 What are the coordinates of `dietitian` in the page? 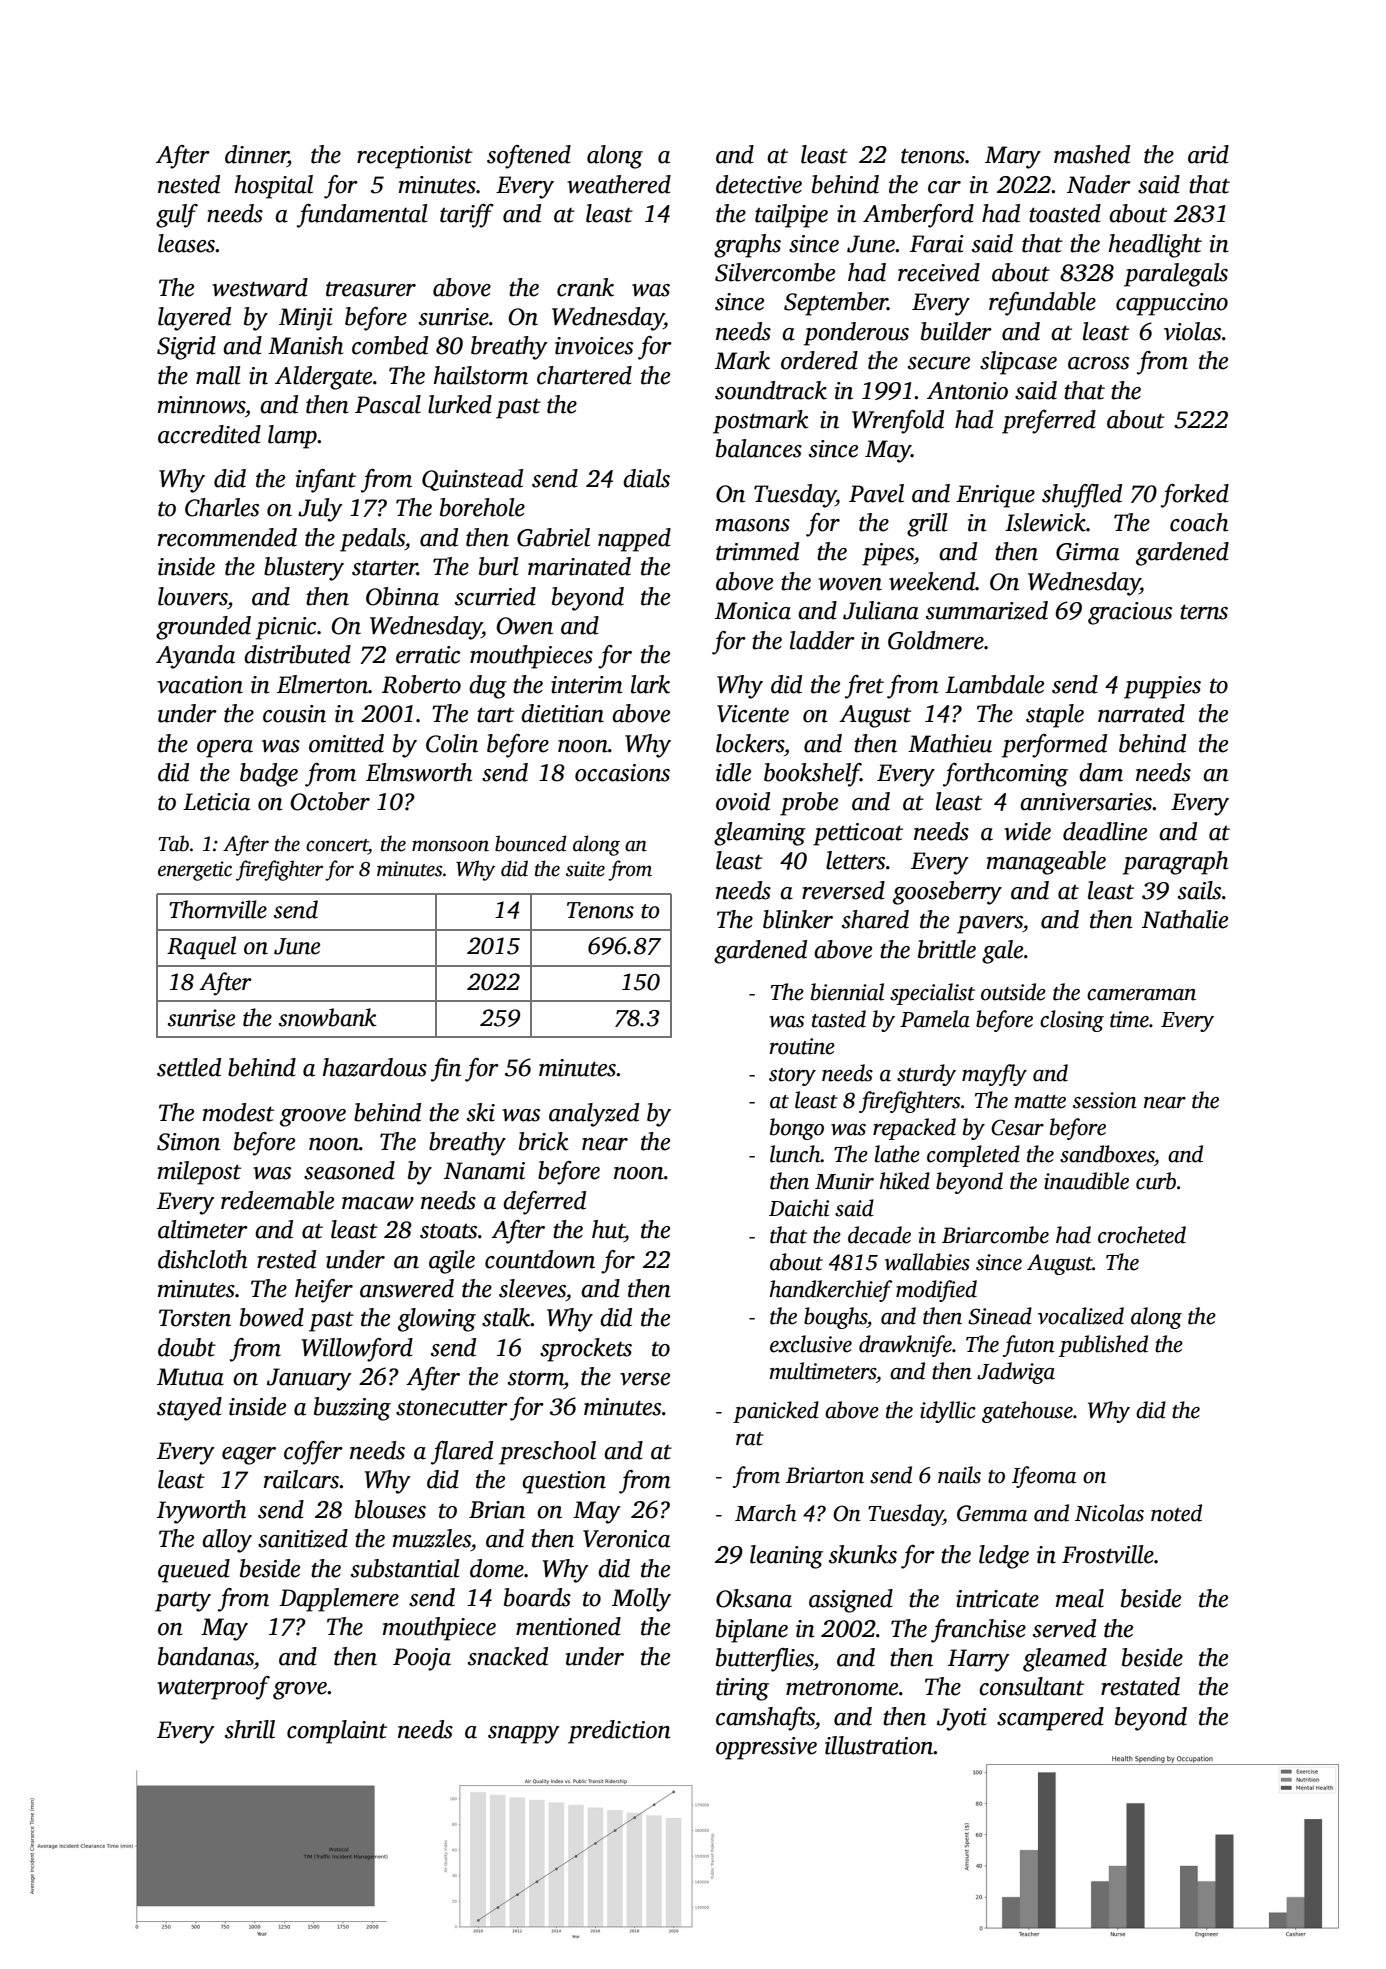 It's located at (562, 713).
